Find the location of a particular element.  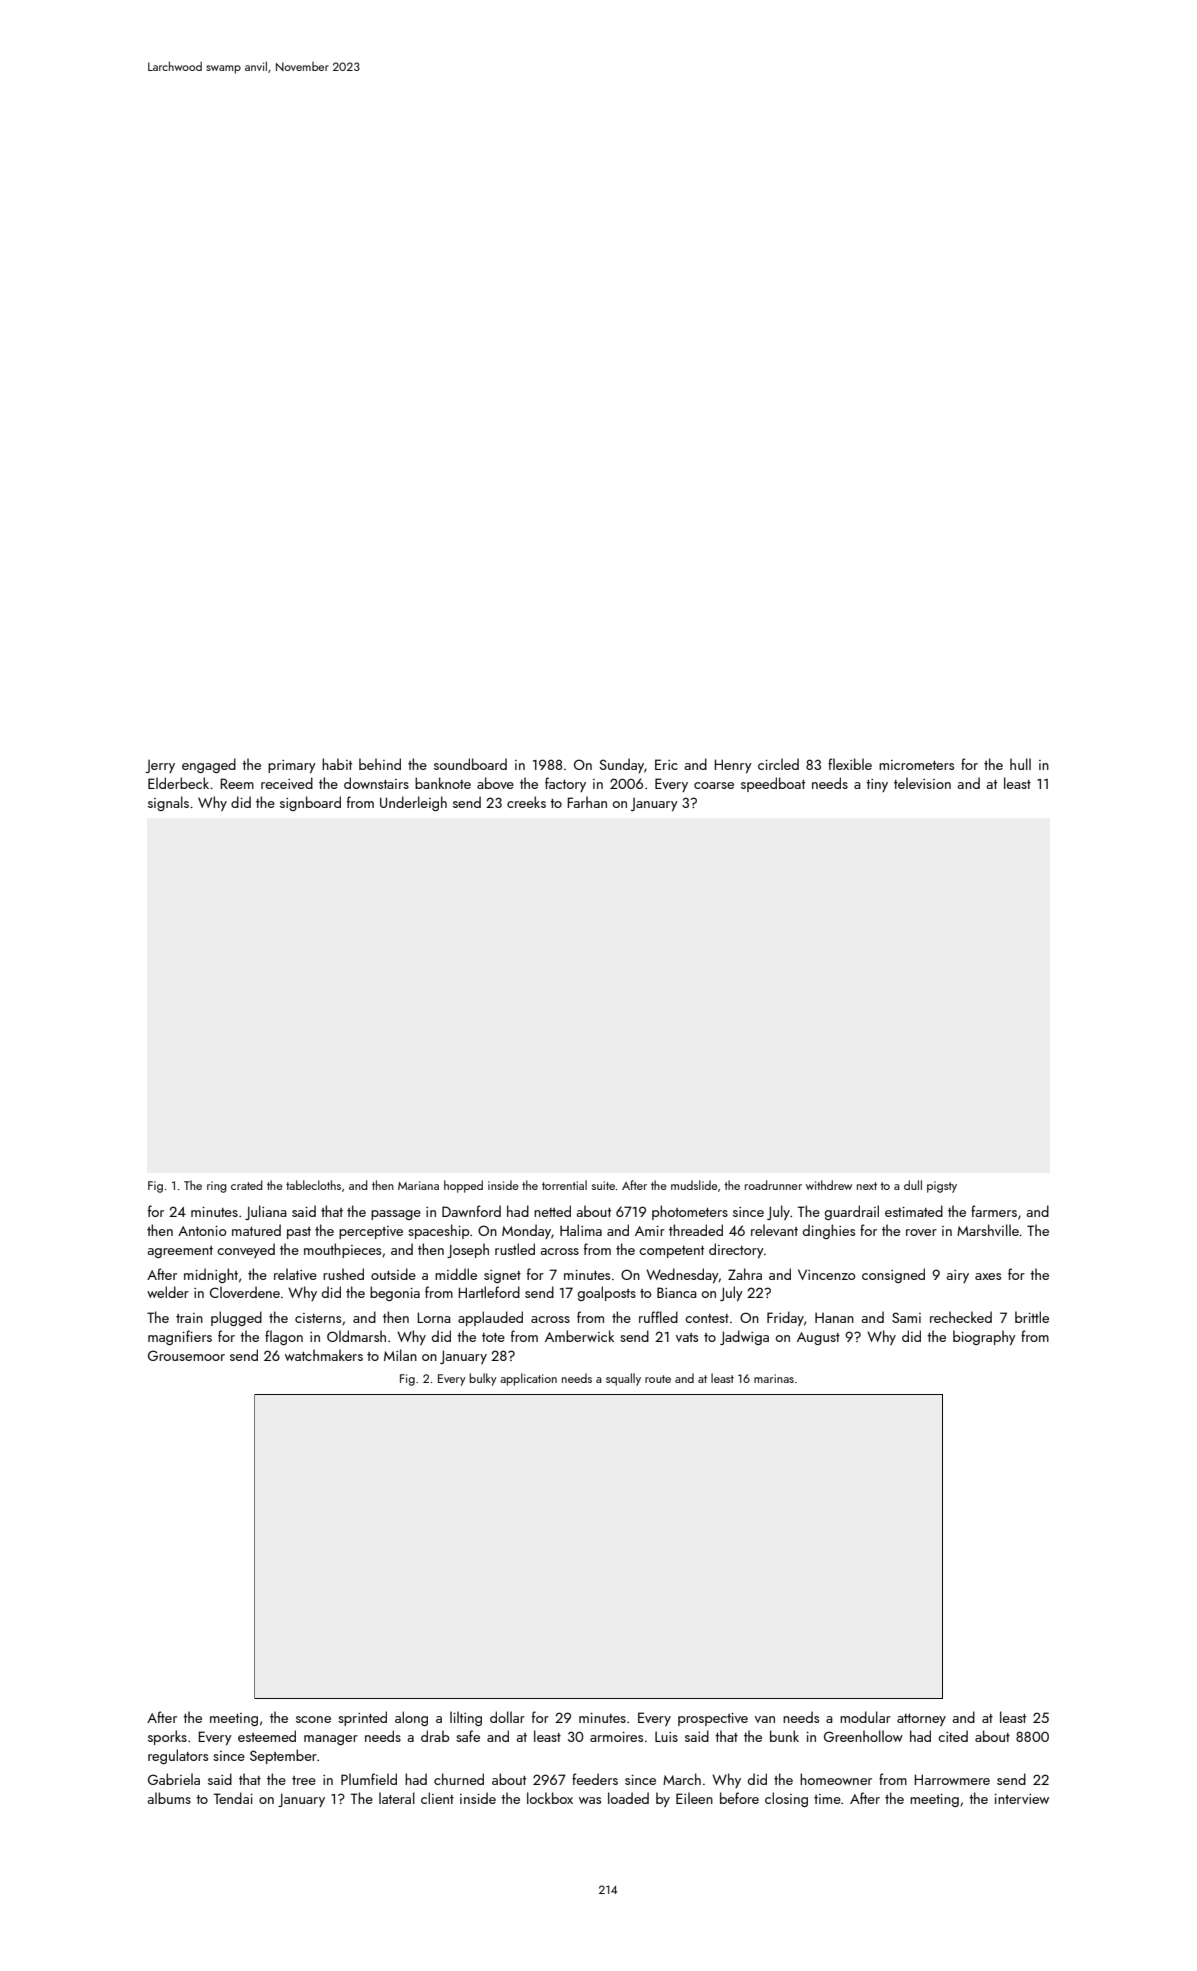

Tendai is located at coordinates (233, 1798).
